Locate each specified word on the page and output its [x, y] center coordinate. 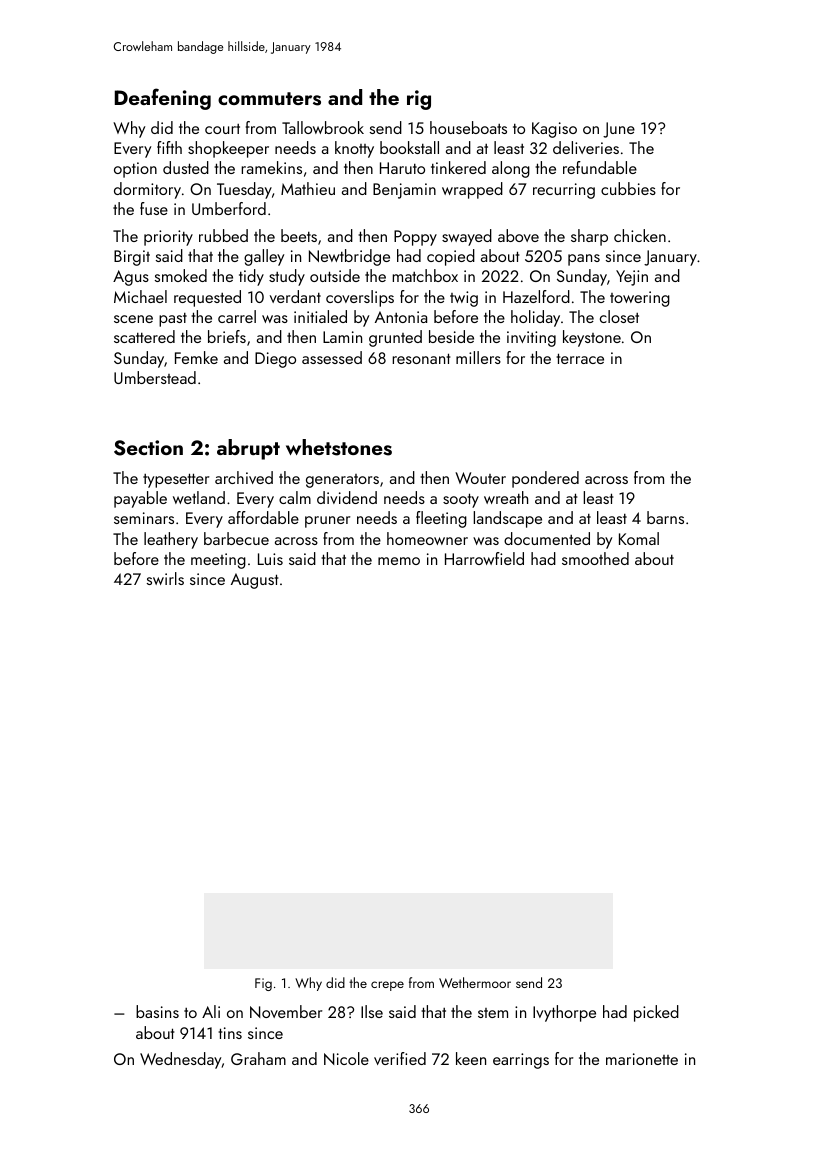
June [619, 130]
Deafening [163, 99]
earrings [521, 1061]
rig [419, 100]
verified [400, 1058]
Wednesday [181, 1060]
